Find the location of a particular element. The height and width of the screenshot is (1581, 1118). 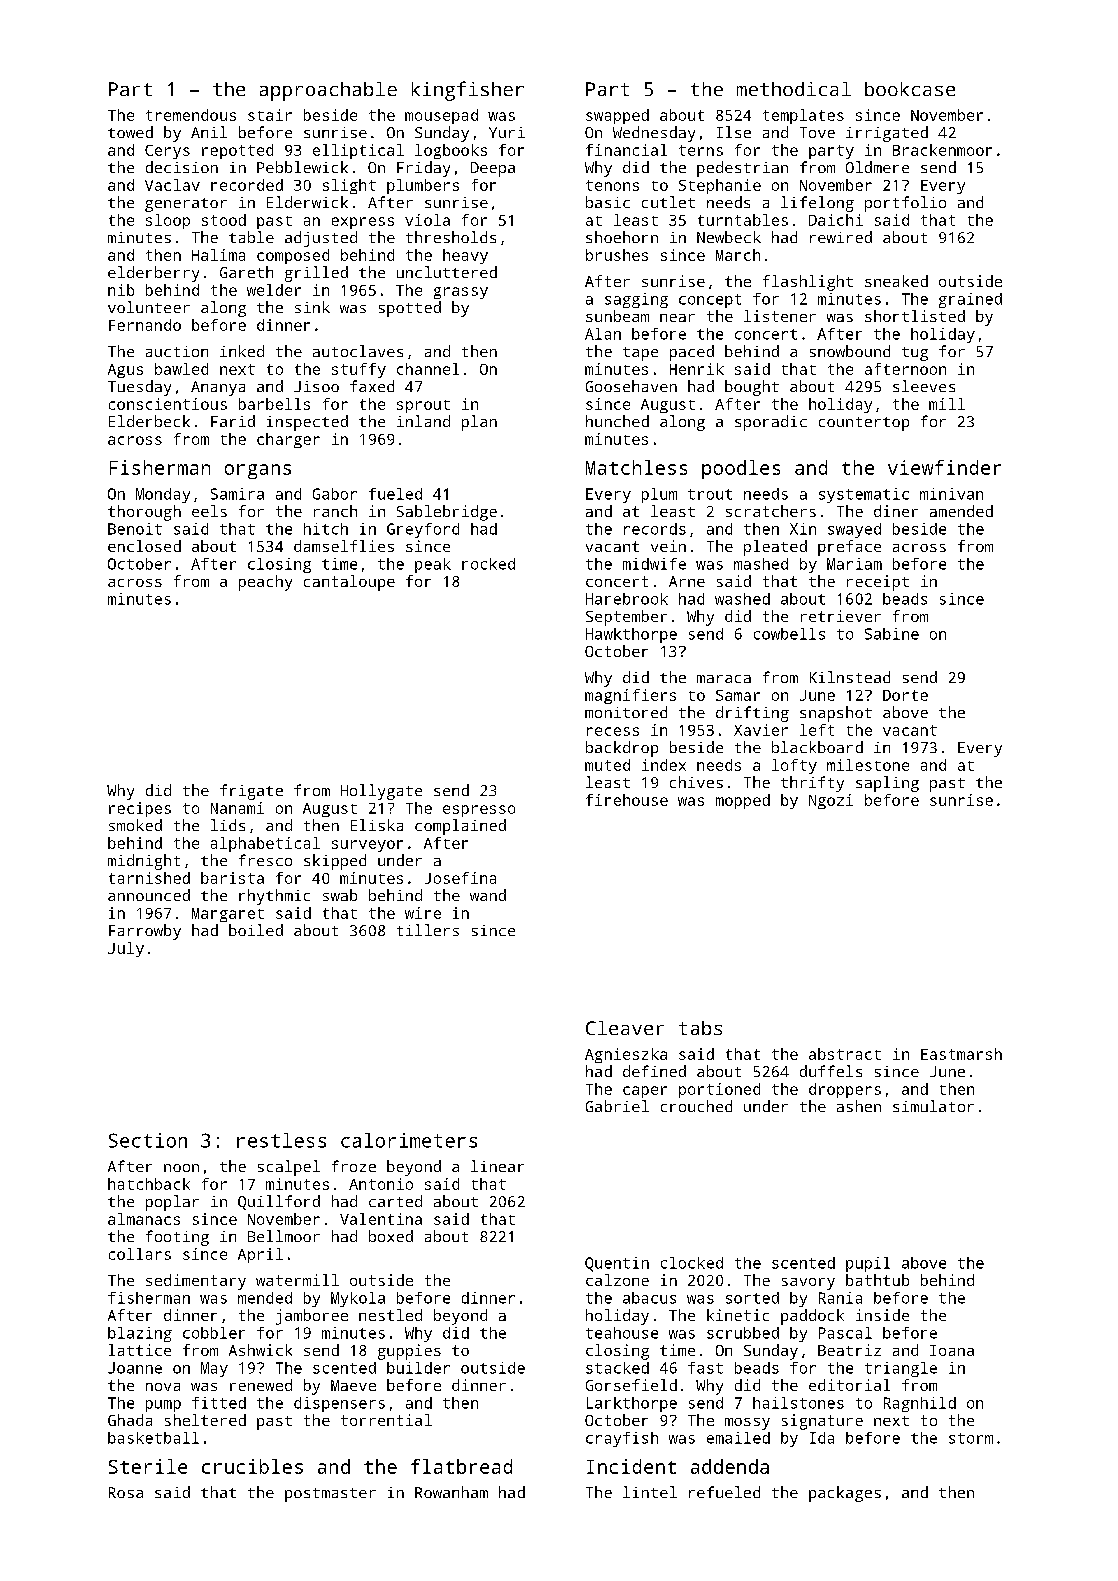

towed is located at coordinates (130, 132).
